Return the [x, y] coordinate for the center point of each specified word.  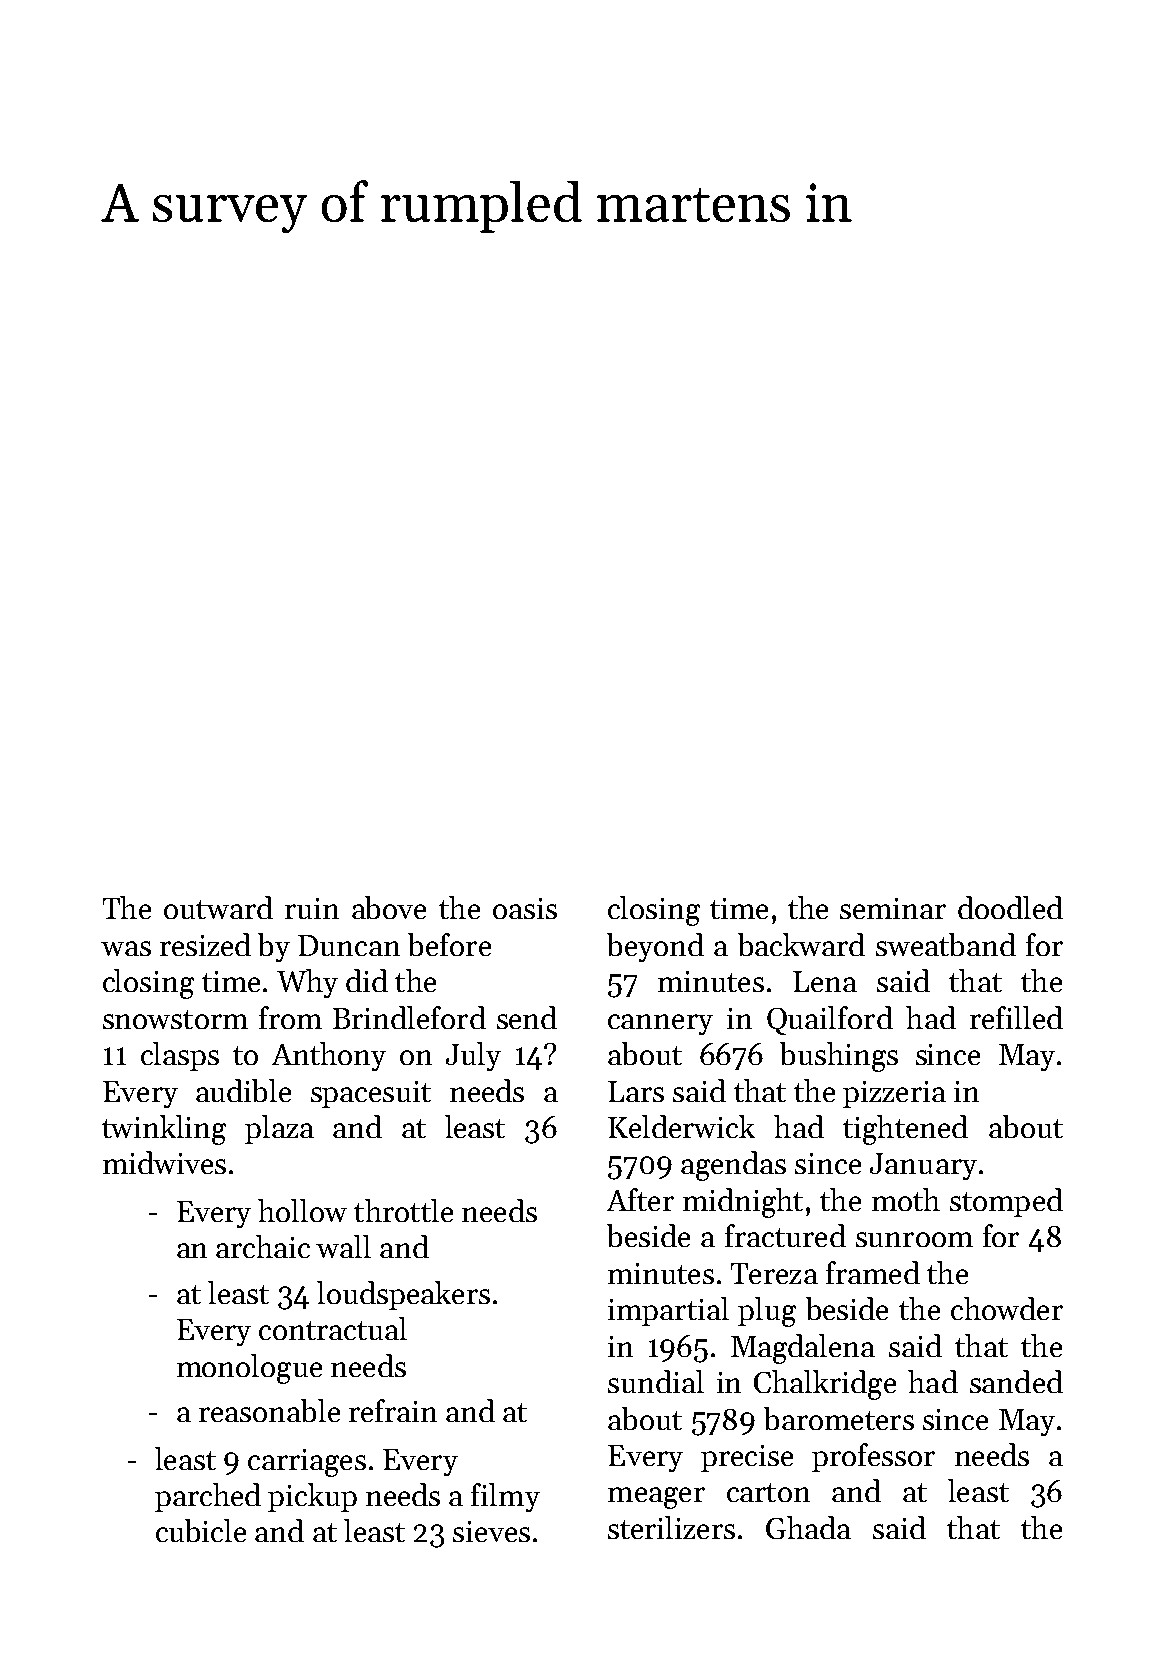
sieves [491, 1531]
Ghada [808, 1527]
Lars [636, 1091]
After [640, 1199]
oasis [525, 908]
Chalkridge [825, 1385]
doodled [1010, 907]
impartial [668, 1311]
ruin [312, 908]
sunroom [914, 1239]
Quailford [830, 1020]
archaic [263, 1246]
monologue [249, 1369]
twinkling [164, 1130]
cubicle [201, 1530]
